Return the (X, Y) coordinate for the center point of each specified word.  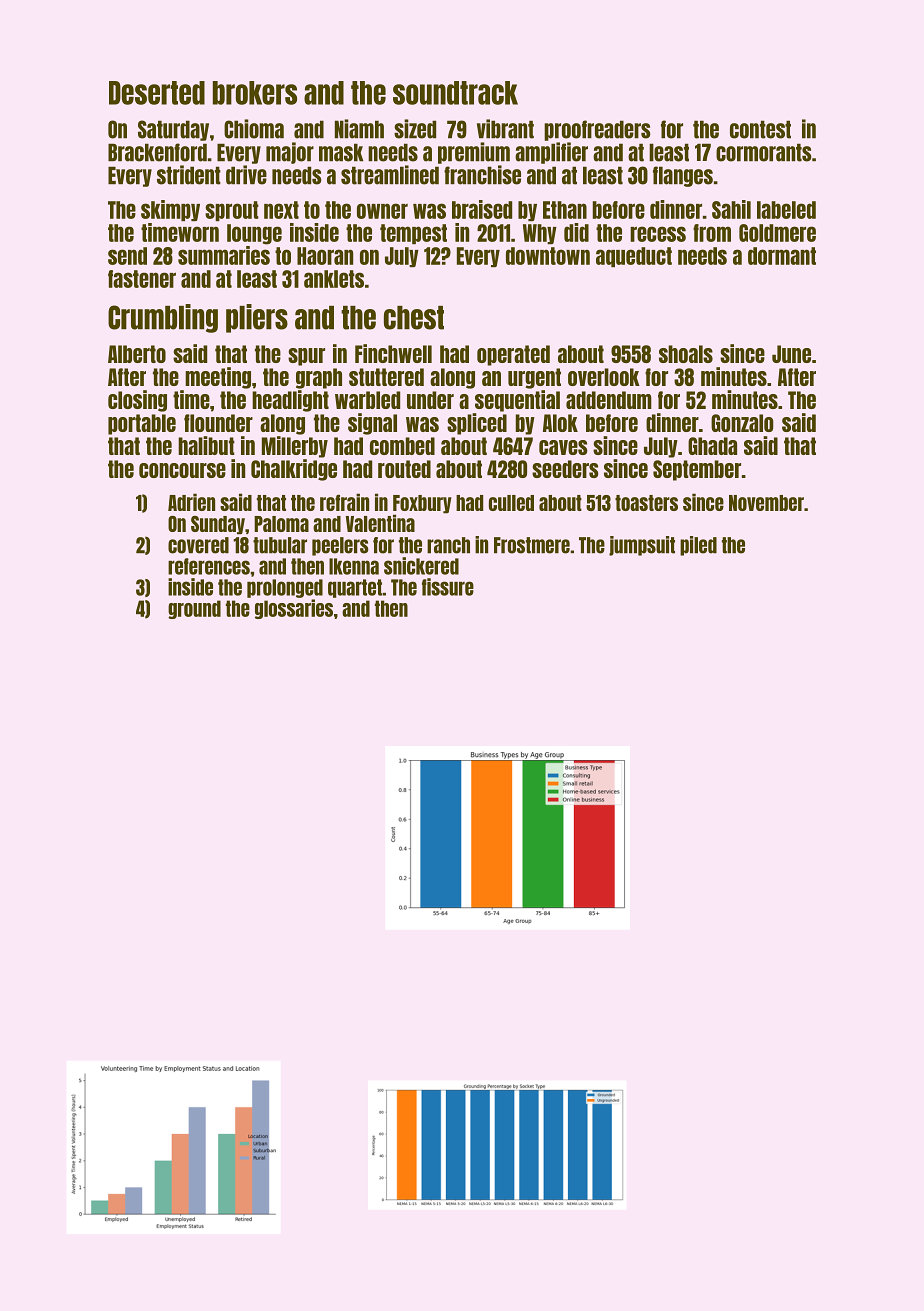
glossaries (294, 609)
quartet (355, 588)
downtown (548, 256)
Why (540, 234)
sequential (517, 401)
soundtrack (455, 93)
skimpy (170, 210)
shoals (686, 354)
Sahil (731, 209)
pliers (257, 318)
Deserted (157, 93)
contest (760, 129)
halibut (206, 445)
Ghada (712, 446)
